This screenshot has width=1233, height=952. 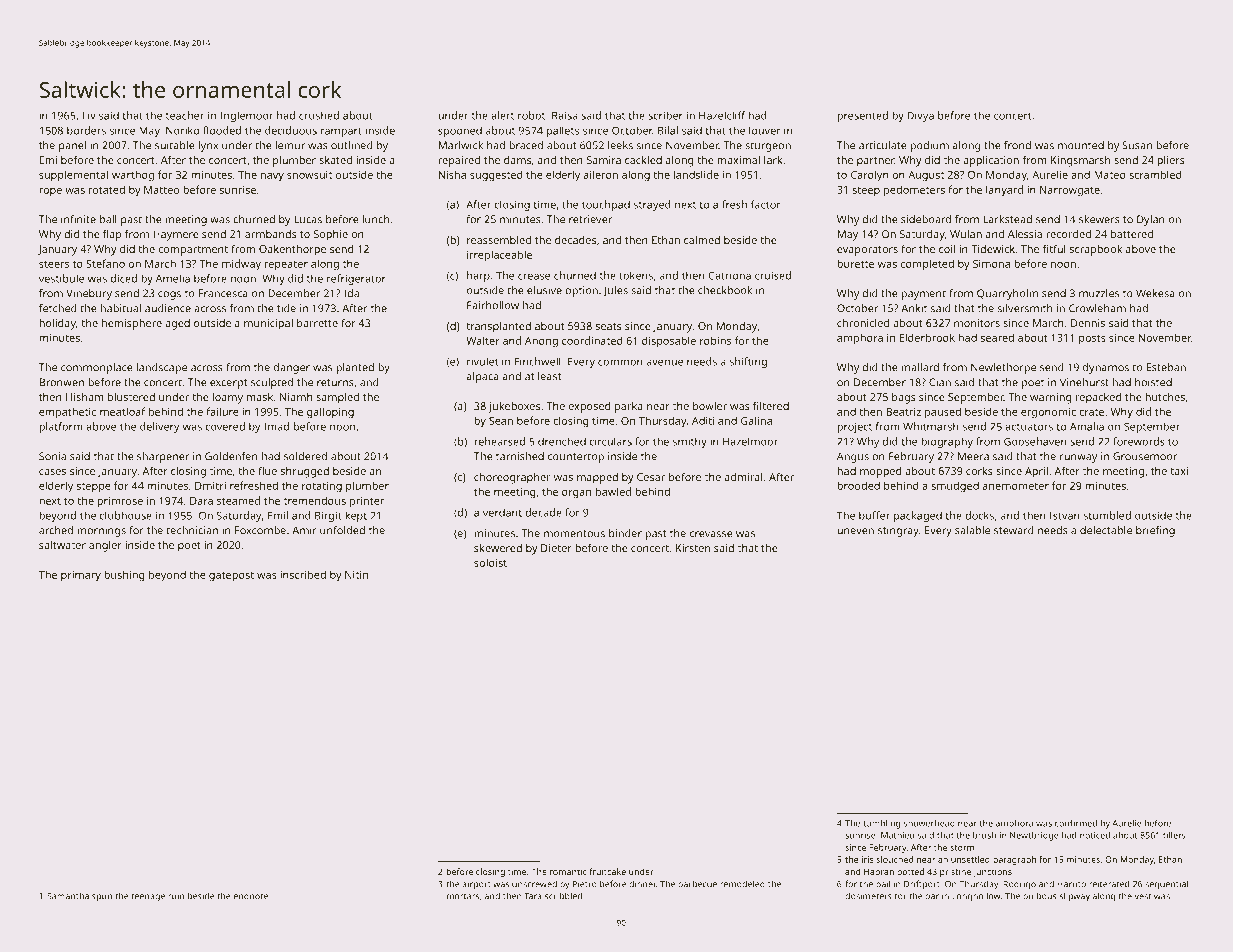 What do you see at coordinates (976, 897) in the screenshot?
I see `Longhollow` at bounding box center [976, 897].
